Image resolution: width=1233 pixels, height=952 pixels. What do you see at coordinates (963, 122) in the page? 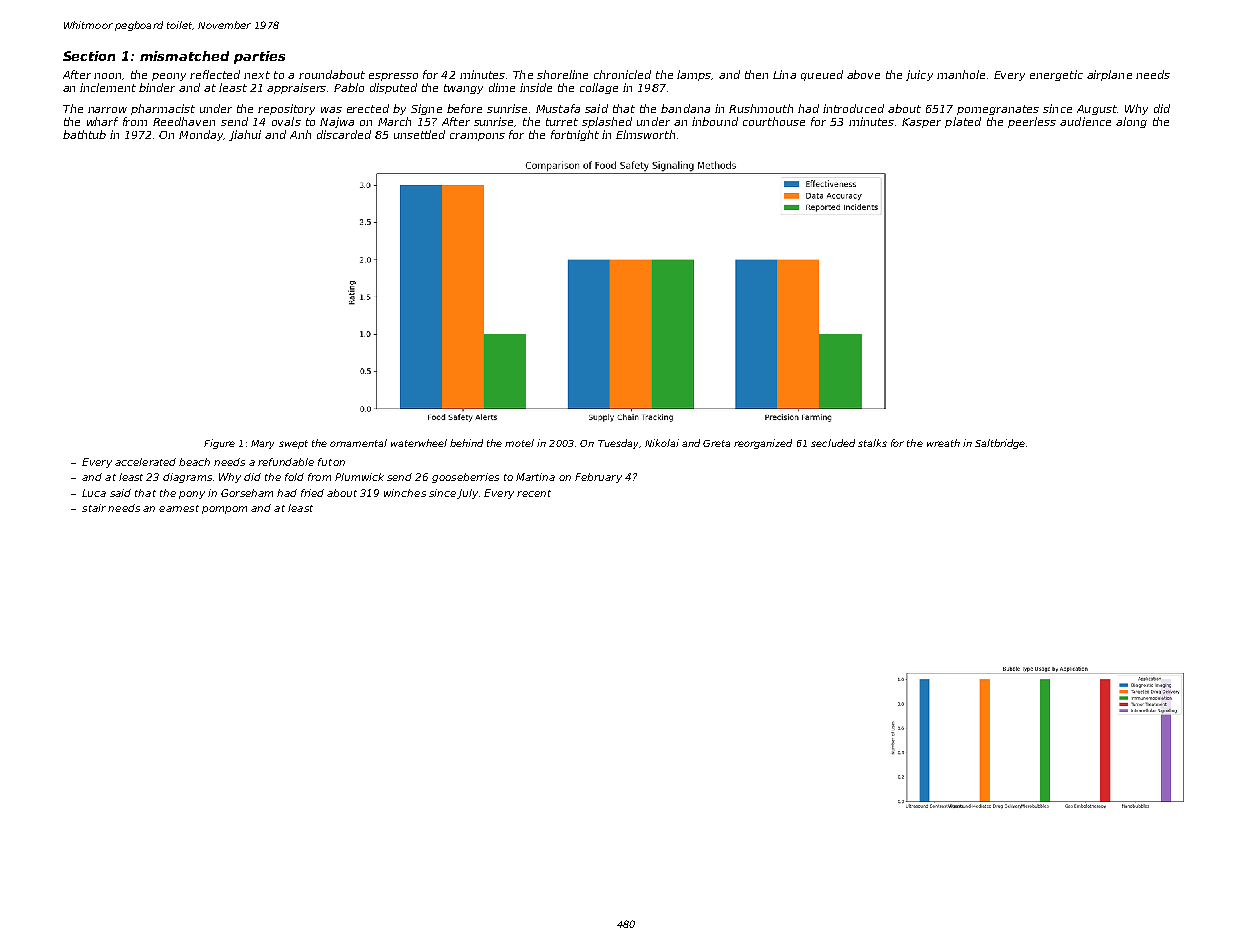
I see `plated` at bounding box center [963, 122].
